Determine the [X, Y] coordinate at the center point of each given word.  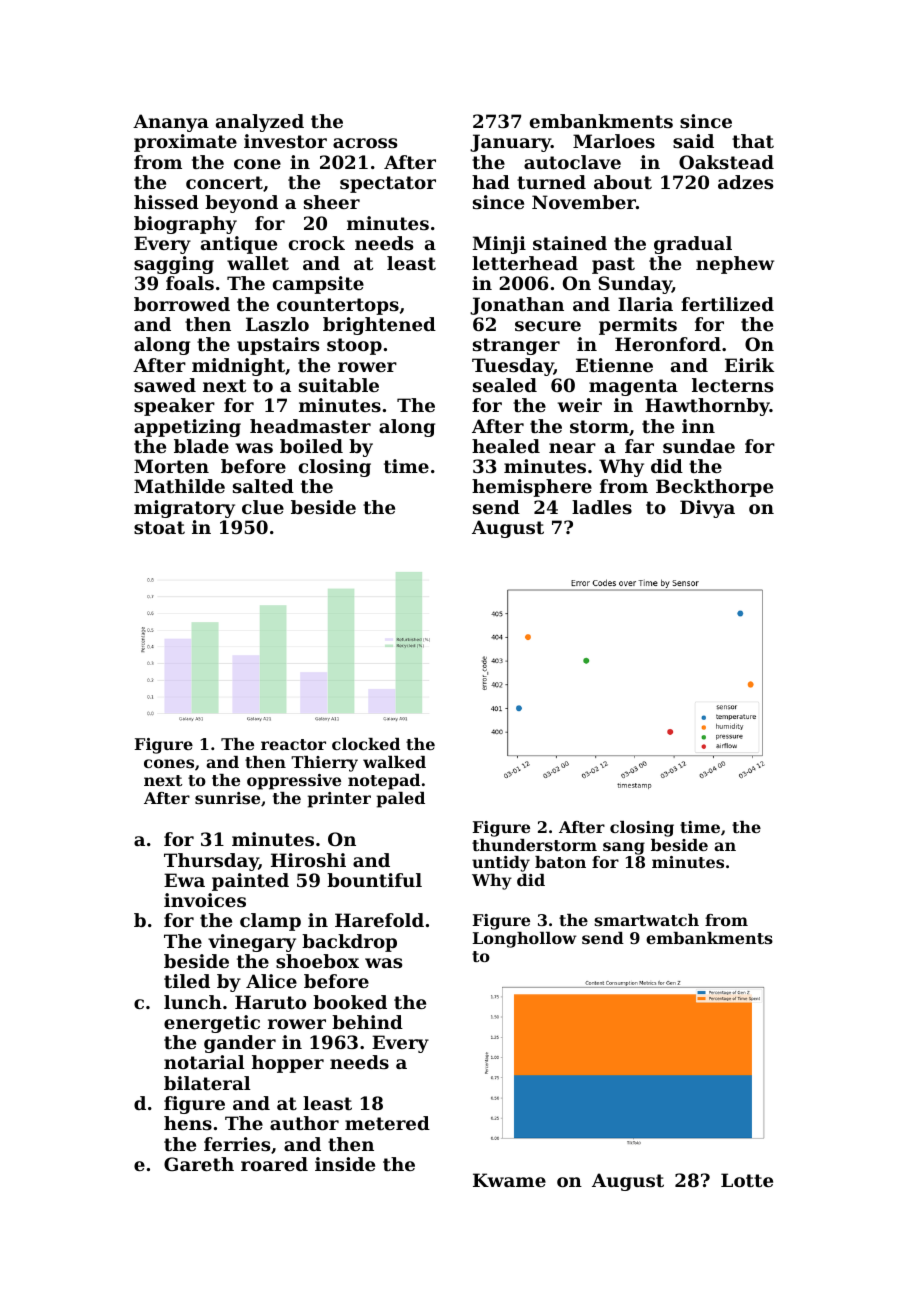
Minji [499, 245]
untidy [501, 864]
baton [560, 862]
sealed [505, 385]
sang [624, 848]
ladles [602, 507]
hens [188, 1123]
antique [239, 245]
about [623, 182]
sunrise [227, 798]
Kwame [509, 1180]
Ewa [184, 880]
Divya [707, 509]
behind [367, 1022]
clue [263, 507]
